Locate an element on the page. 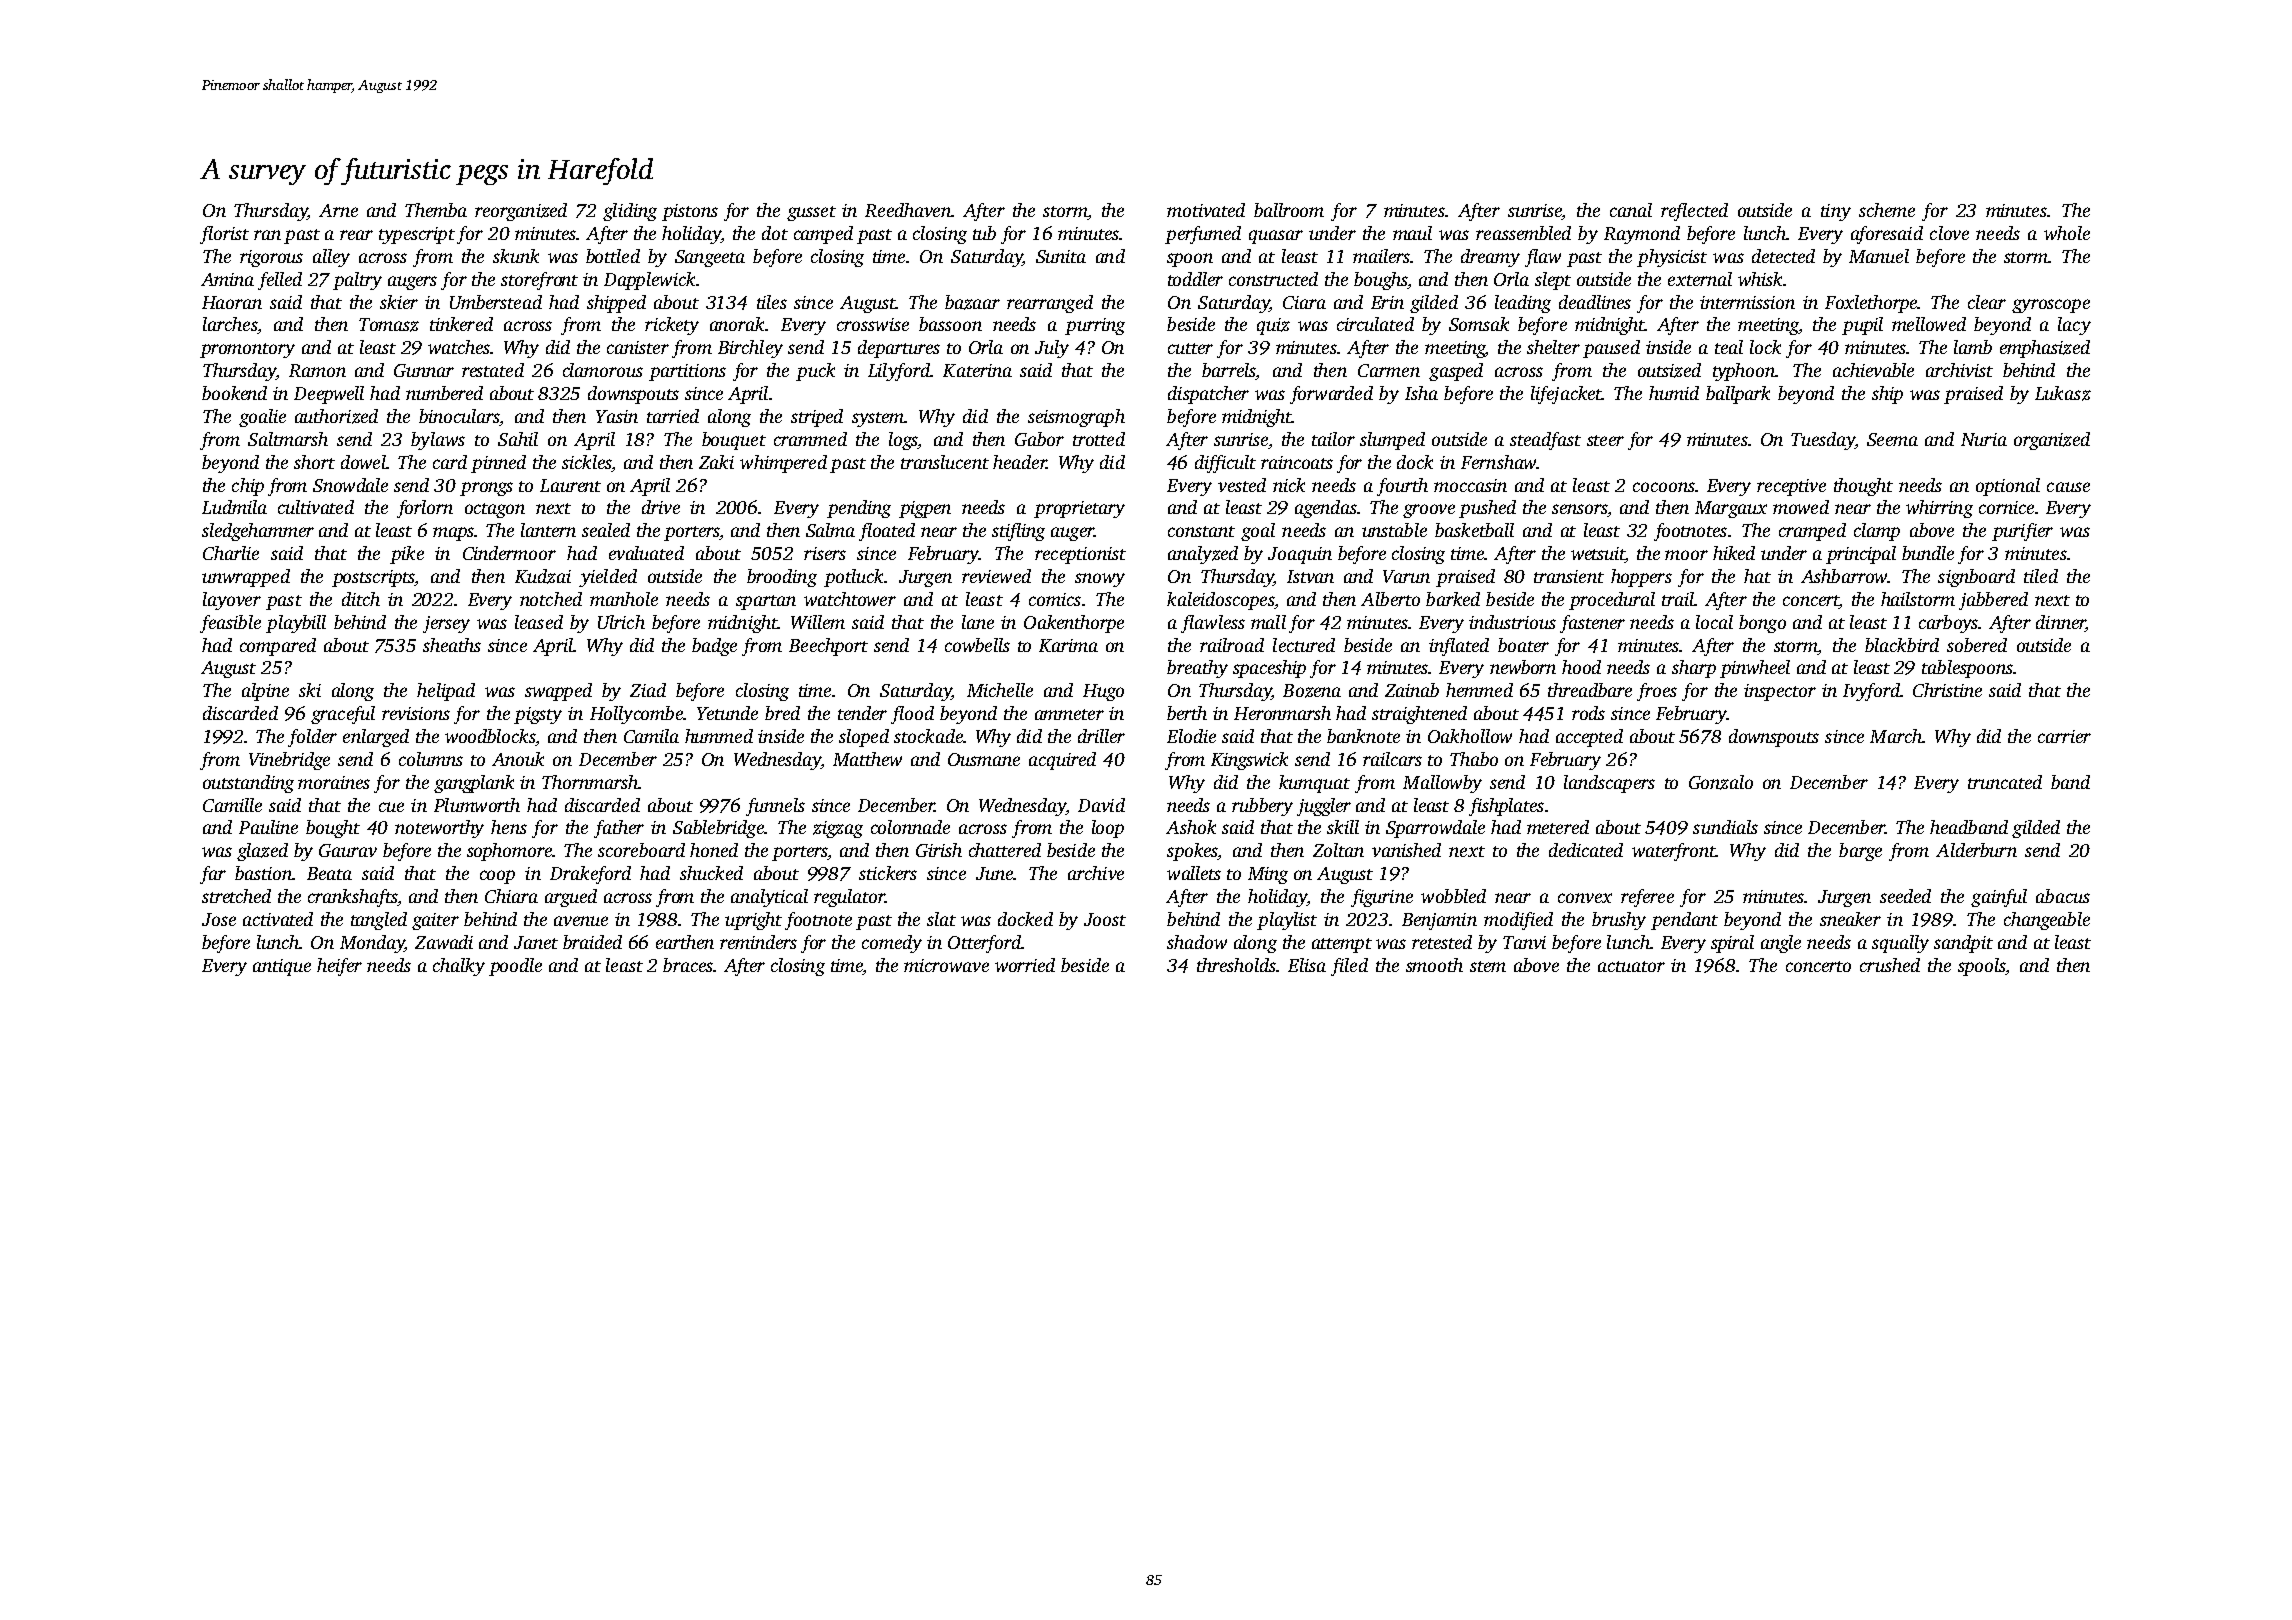 Image resolution: width=2292 pixels, height=1620 pixels. rickety is located at coordinates (672, 326).
